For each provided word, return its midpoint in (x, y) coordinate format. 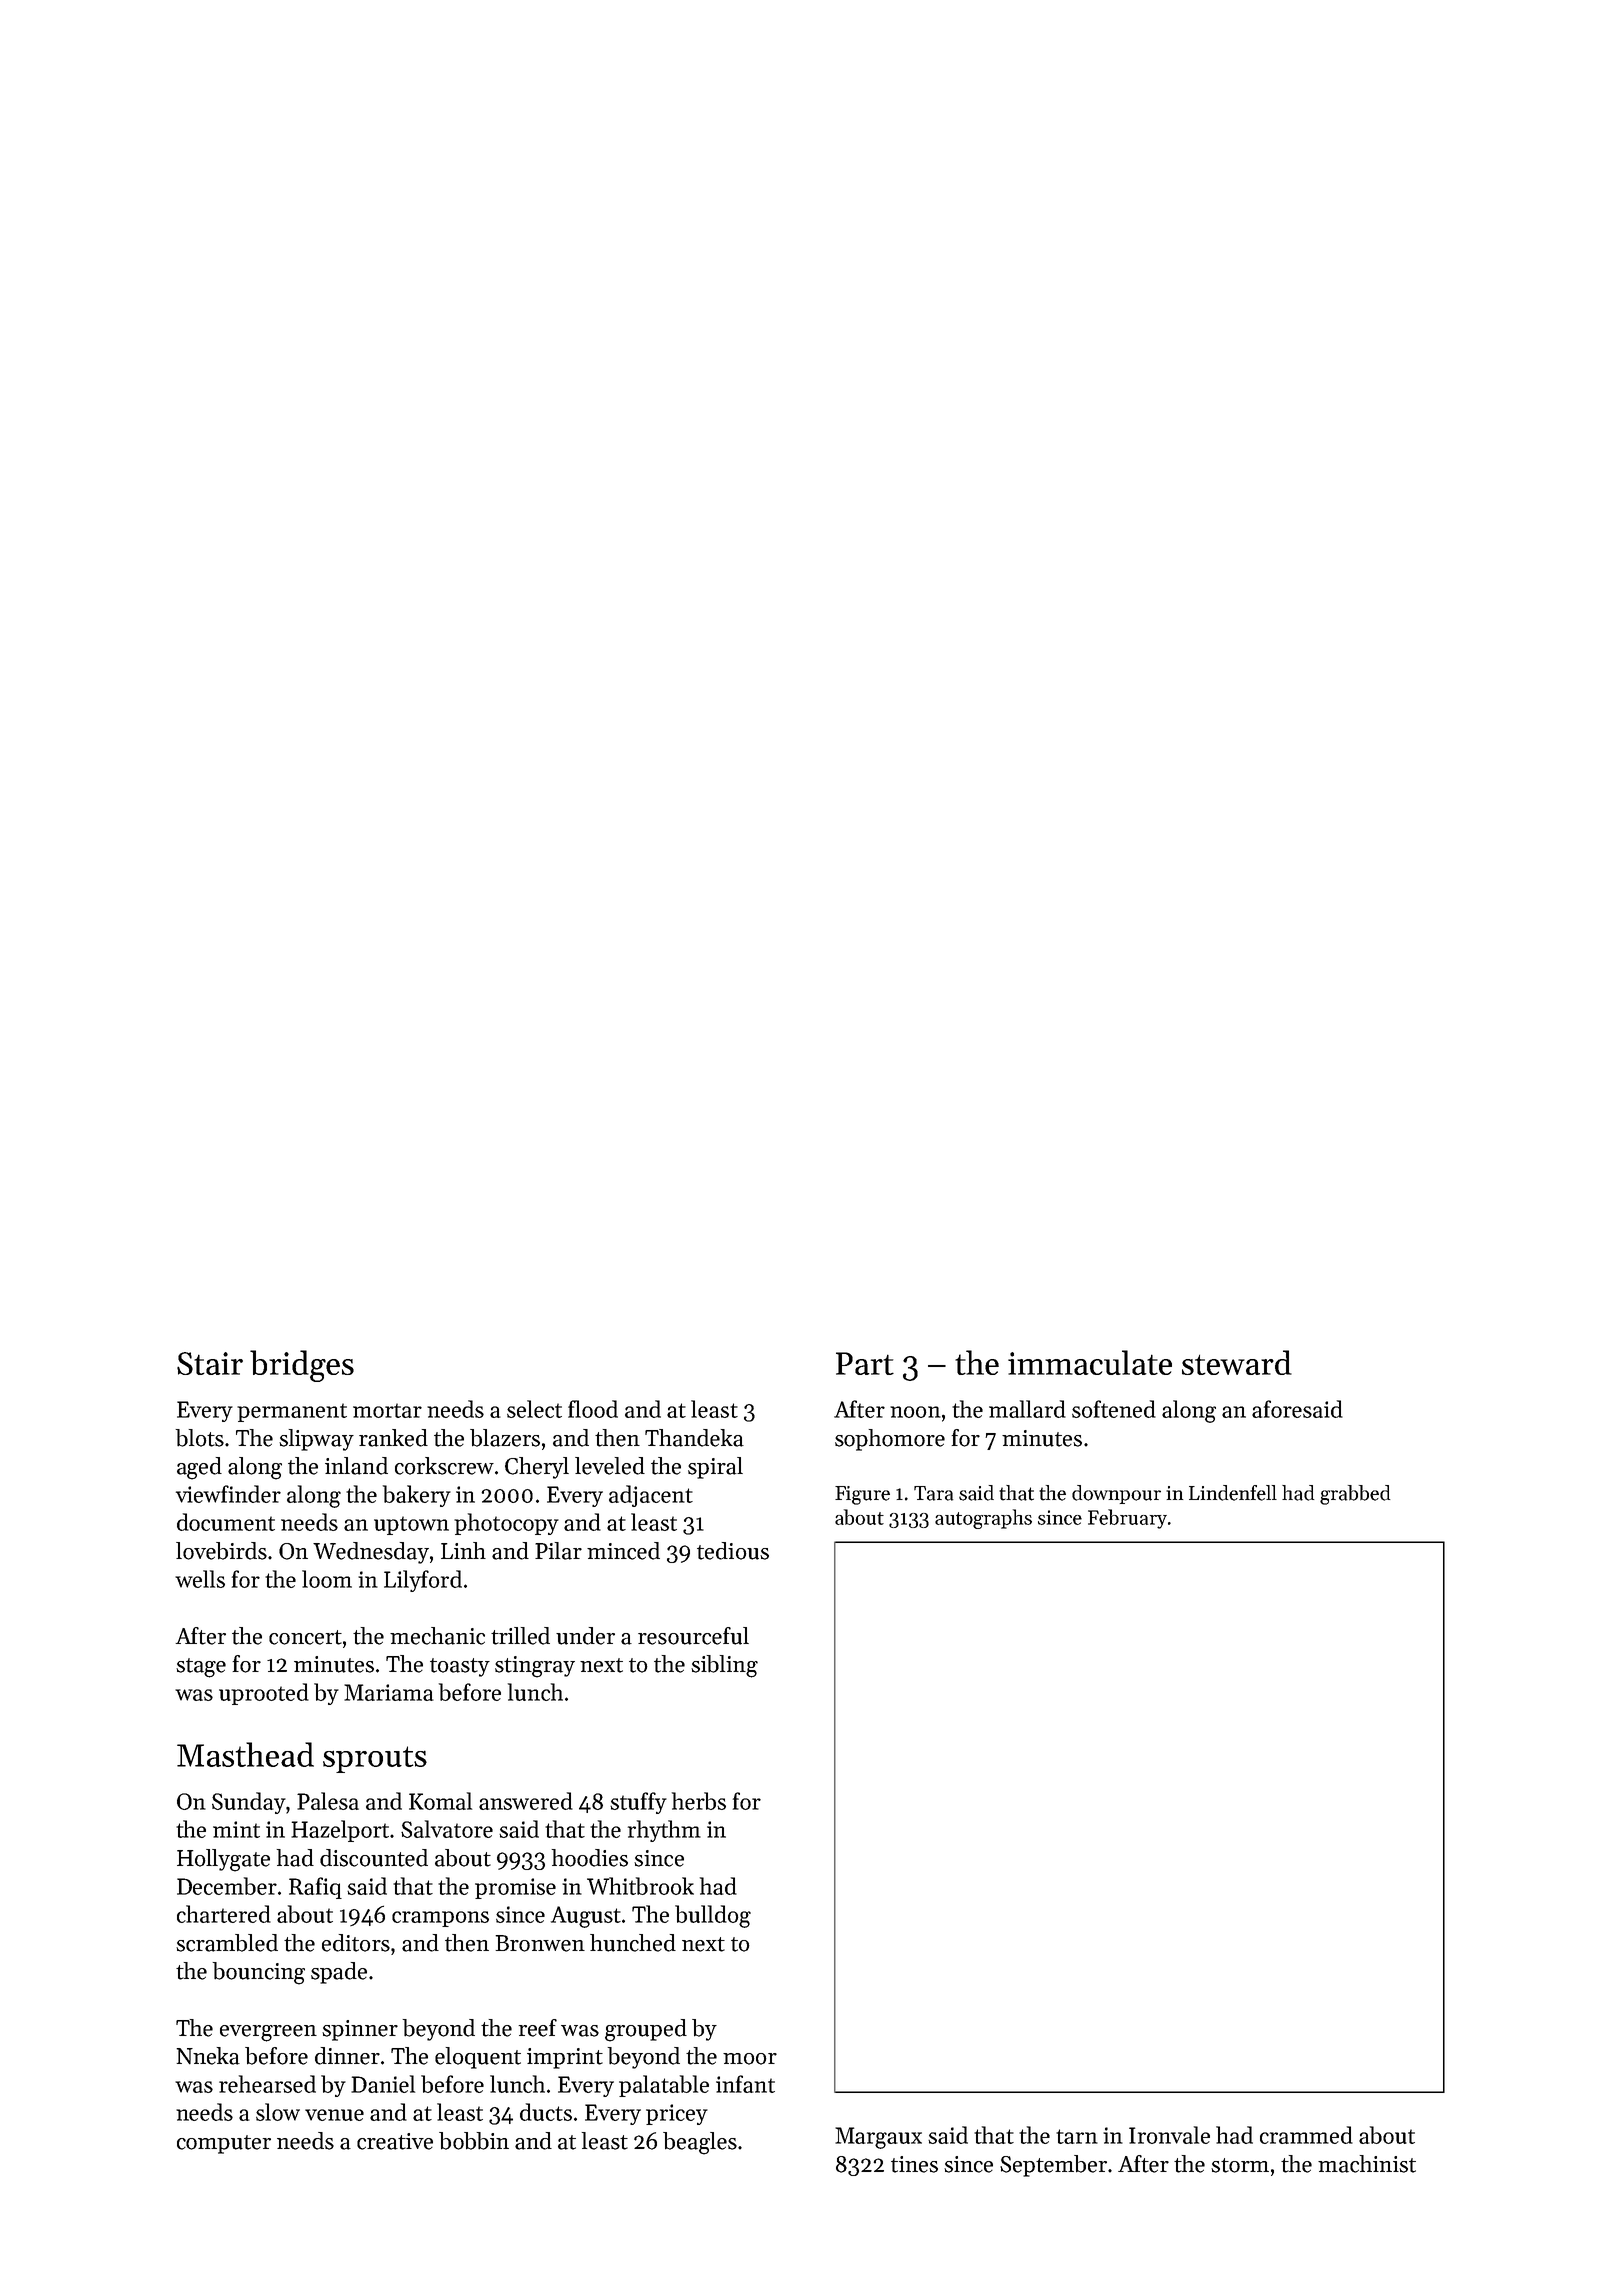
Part (865, 1363)
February (1127, 1519)
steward (1237, 1362)
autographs (983, 1519)
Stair (210, 1363)
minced (623, 1551)
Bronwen (540, 1943)
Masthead (245, 1754)
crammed (1306, 2135)
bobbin (474, 2141)
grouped (646, 2030)
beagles (700, 2143)
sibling (724, 1666)
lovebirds (221, 1551)
